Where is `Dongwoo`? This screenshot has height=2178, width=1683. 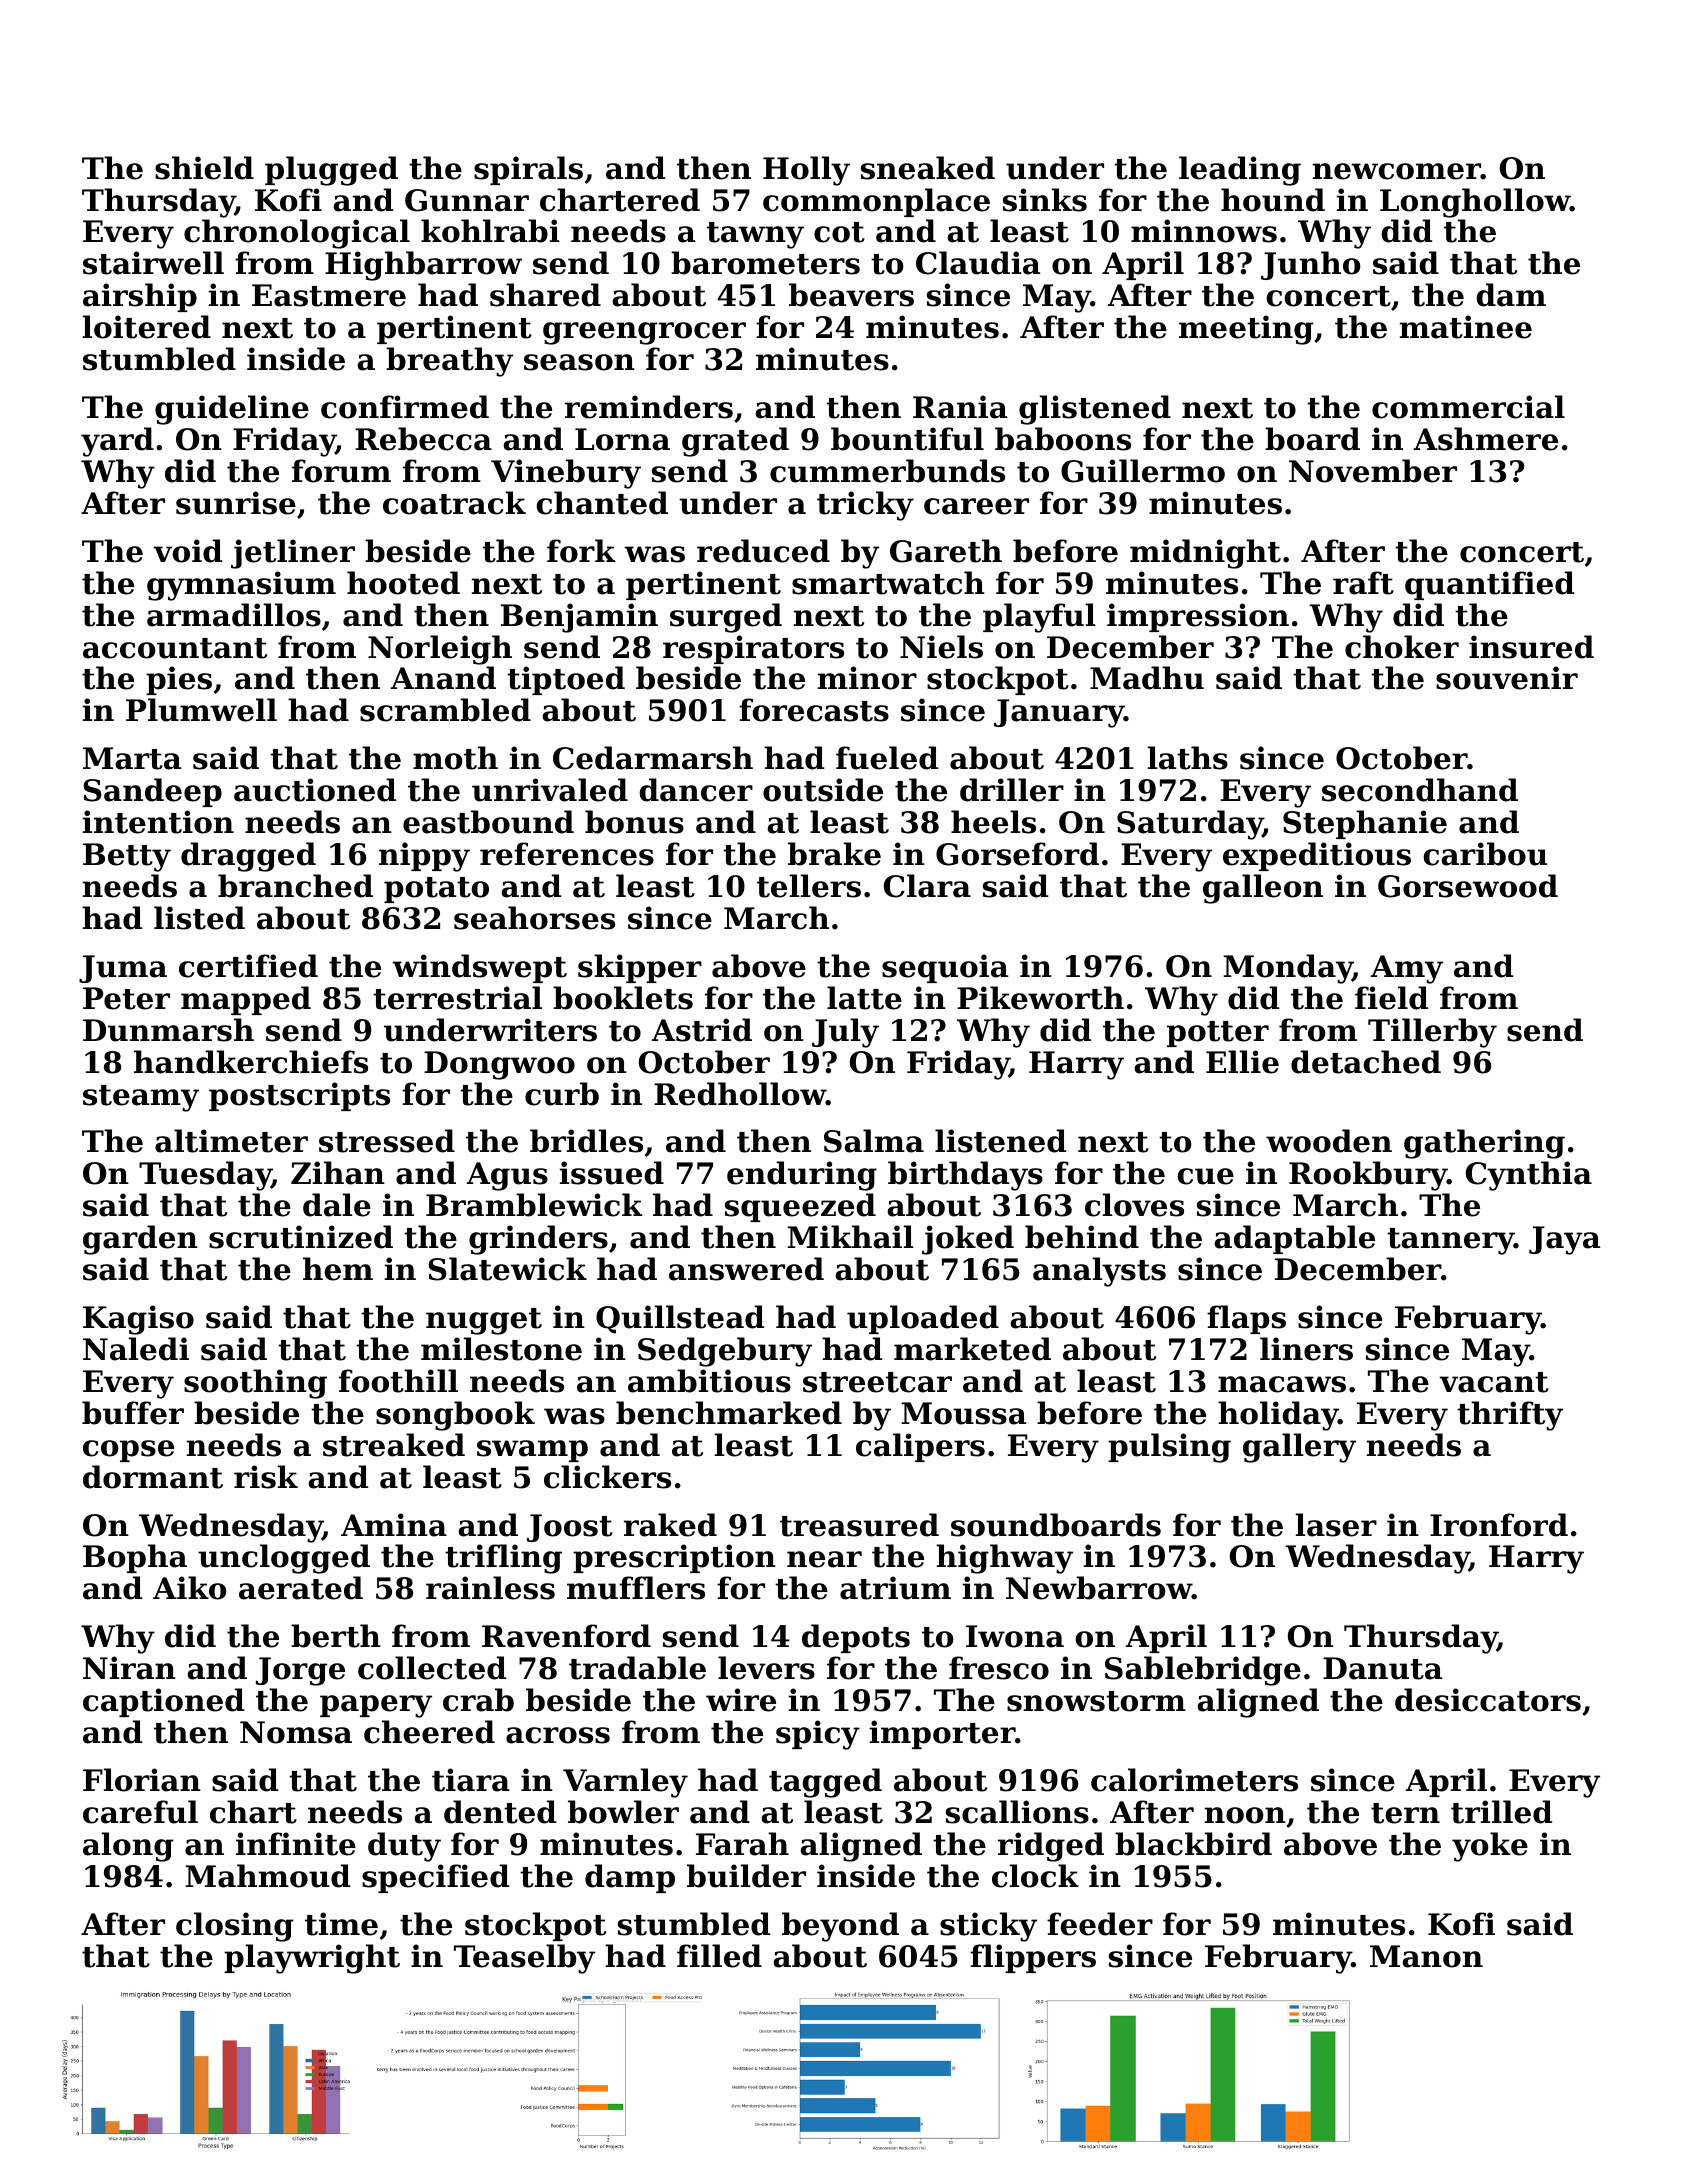 Dongwoo is located at coordinates (499, 1065).
